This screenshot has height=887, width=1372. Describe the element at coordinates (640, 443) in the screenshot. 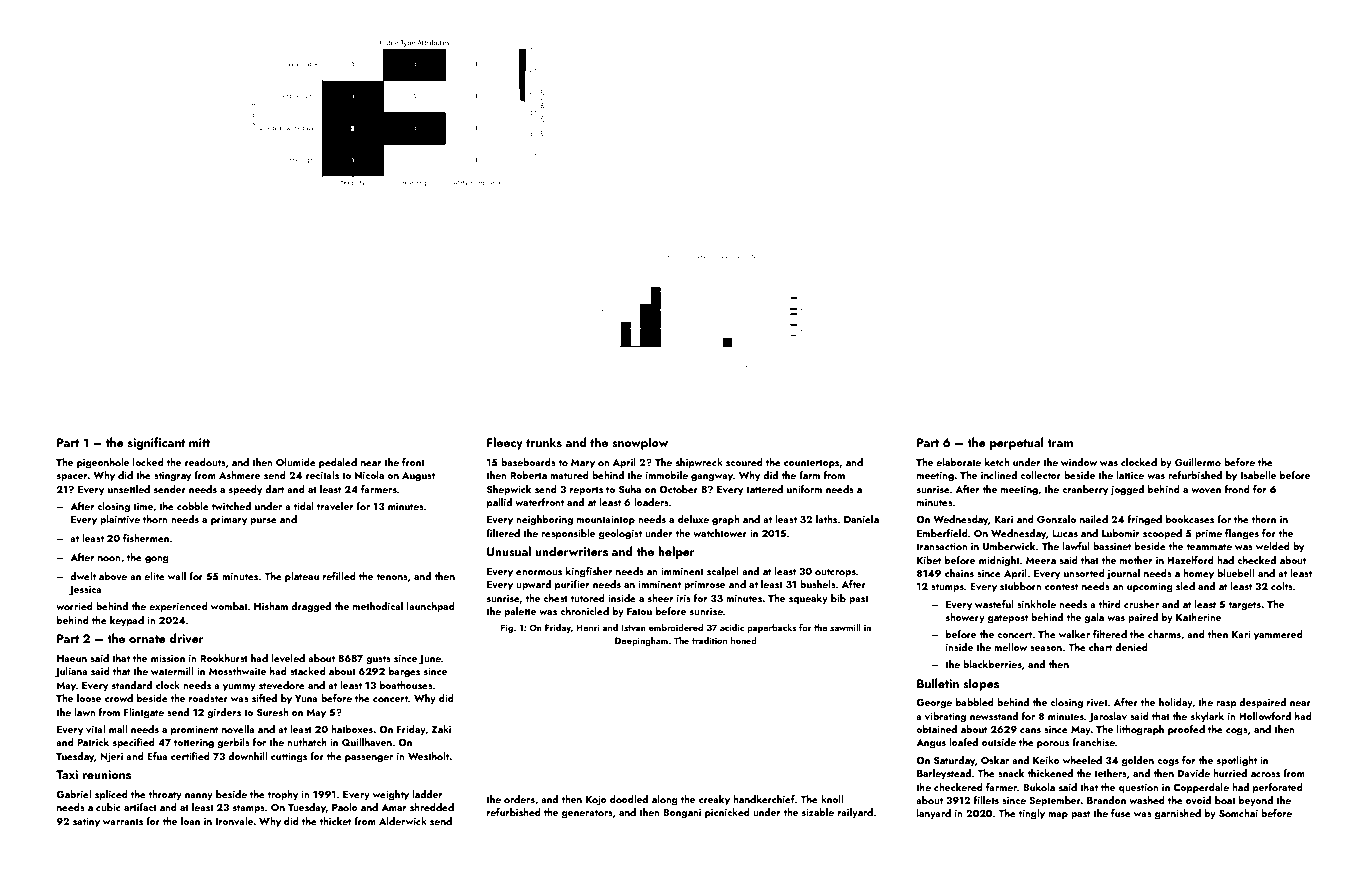

I see `snowplow` at that location.
